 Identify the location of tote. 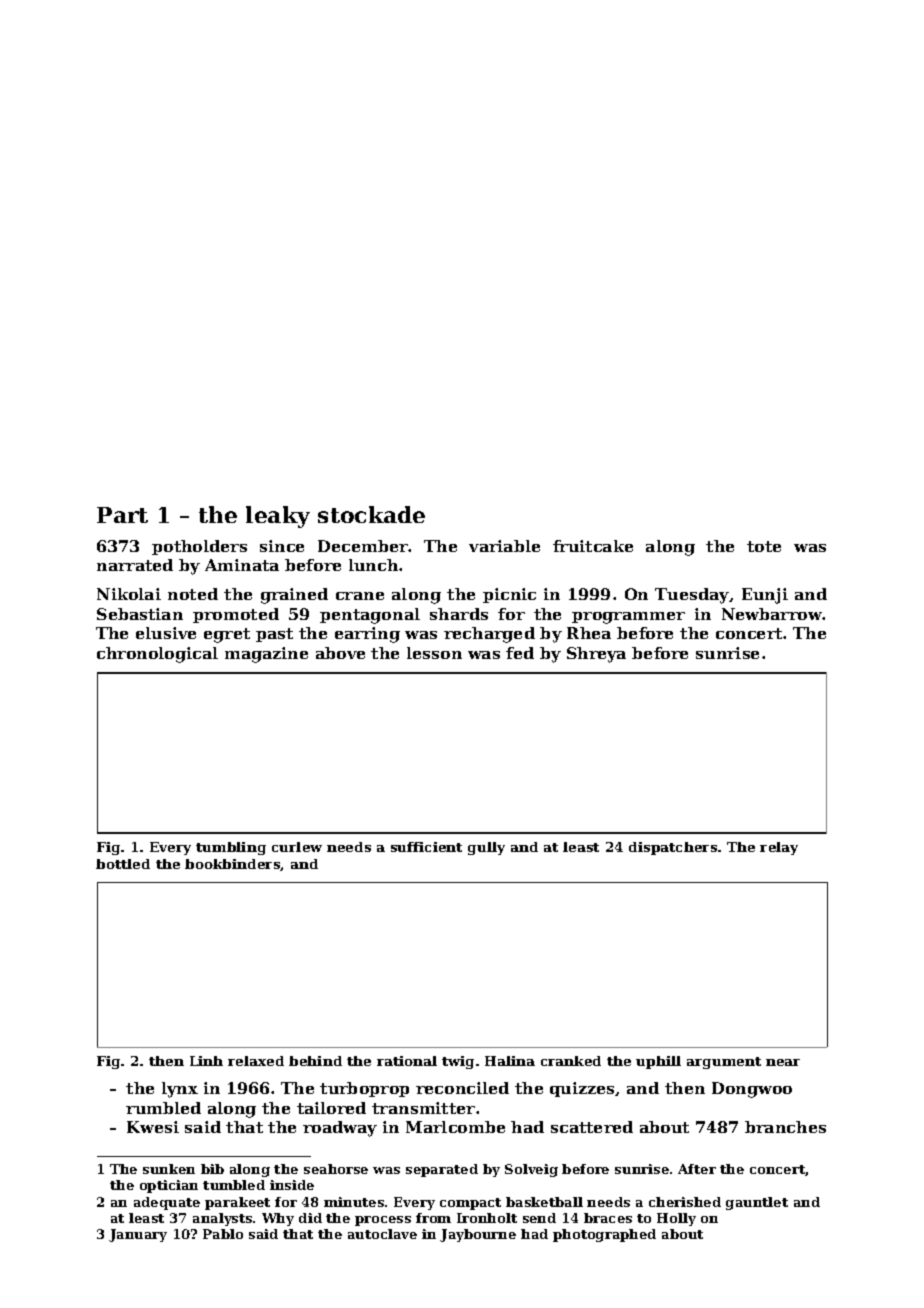
(764, 546).
